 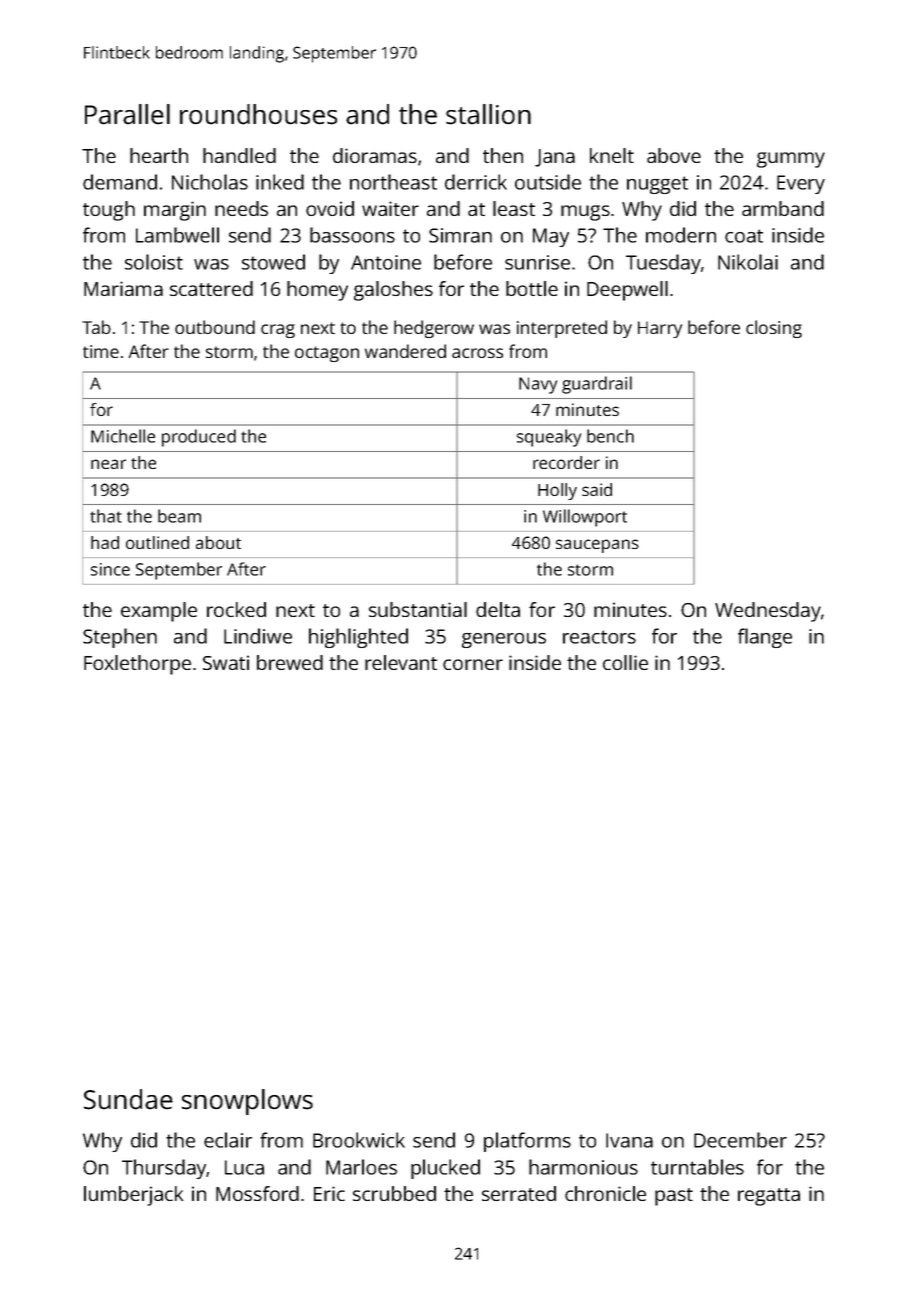 I want to click on produced, so click(x=199, y=438).
